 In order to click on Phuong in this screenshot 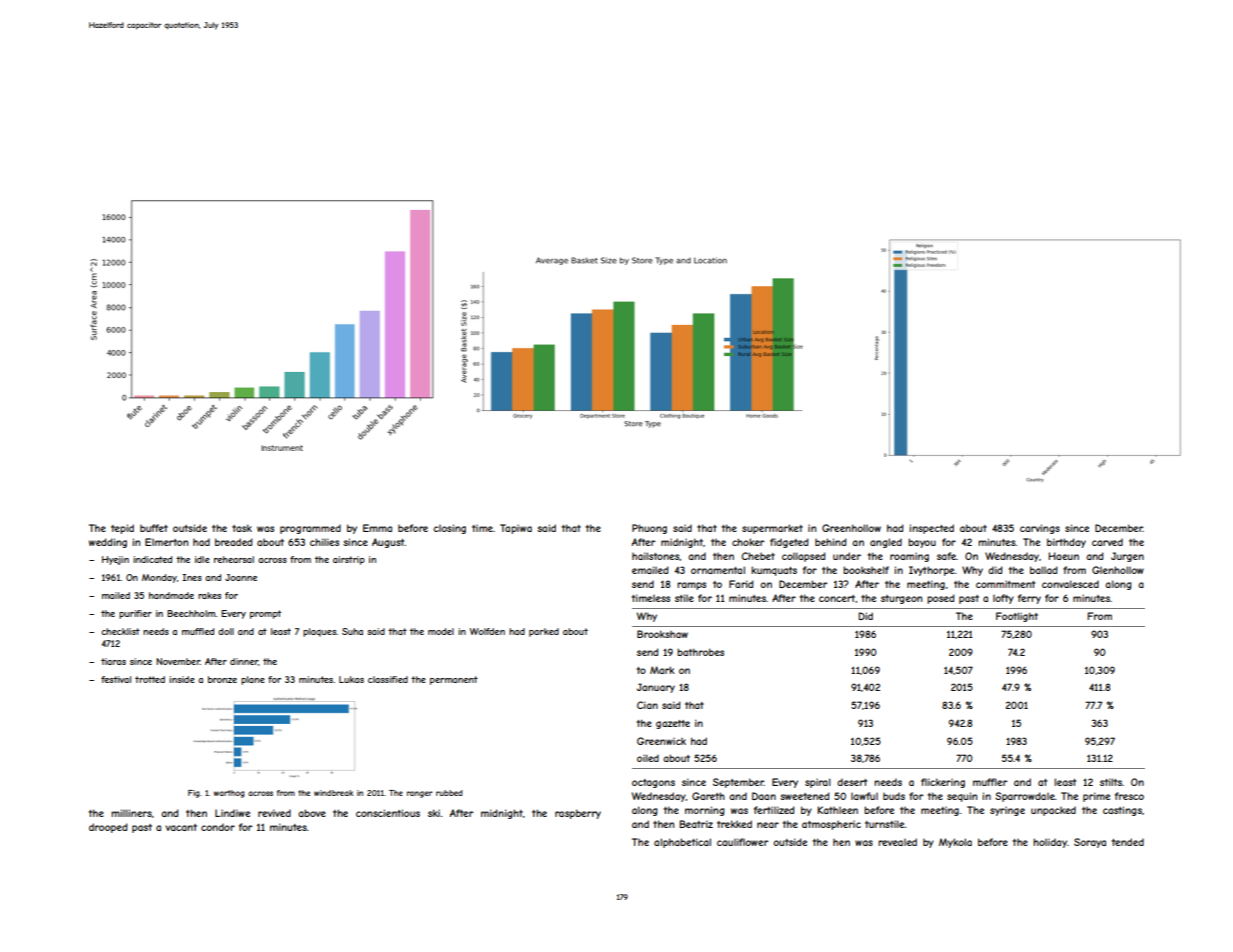, I will do `click(649, 529)`.
